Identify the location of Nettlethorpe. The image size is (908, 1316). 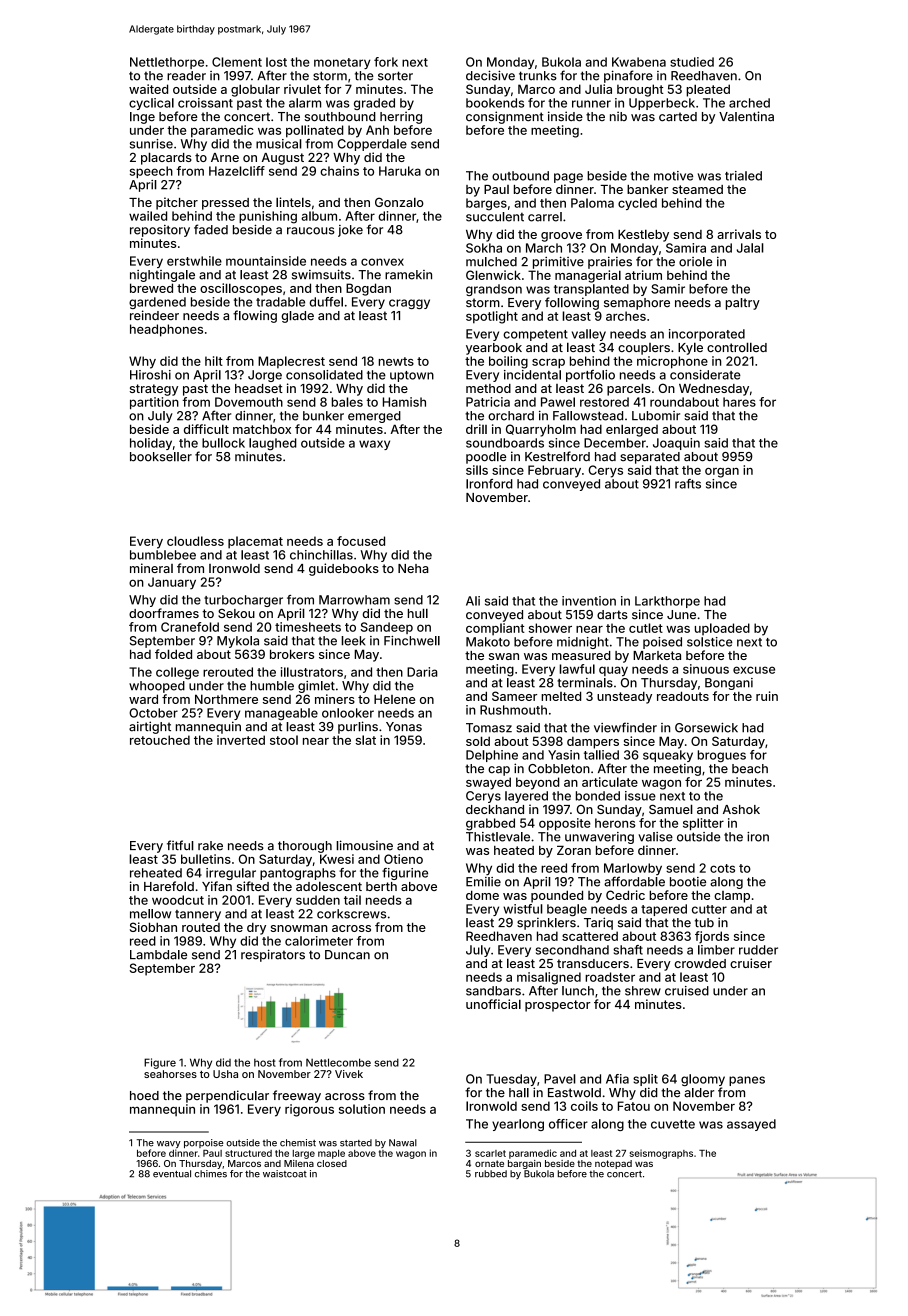
(167, 63).
